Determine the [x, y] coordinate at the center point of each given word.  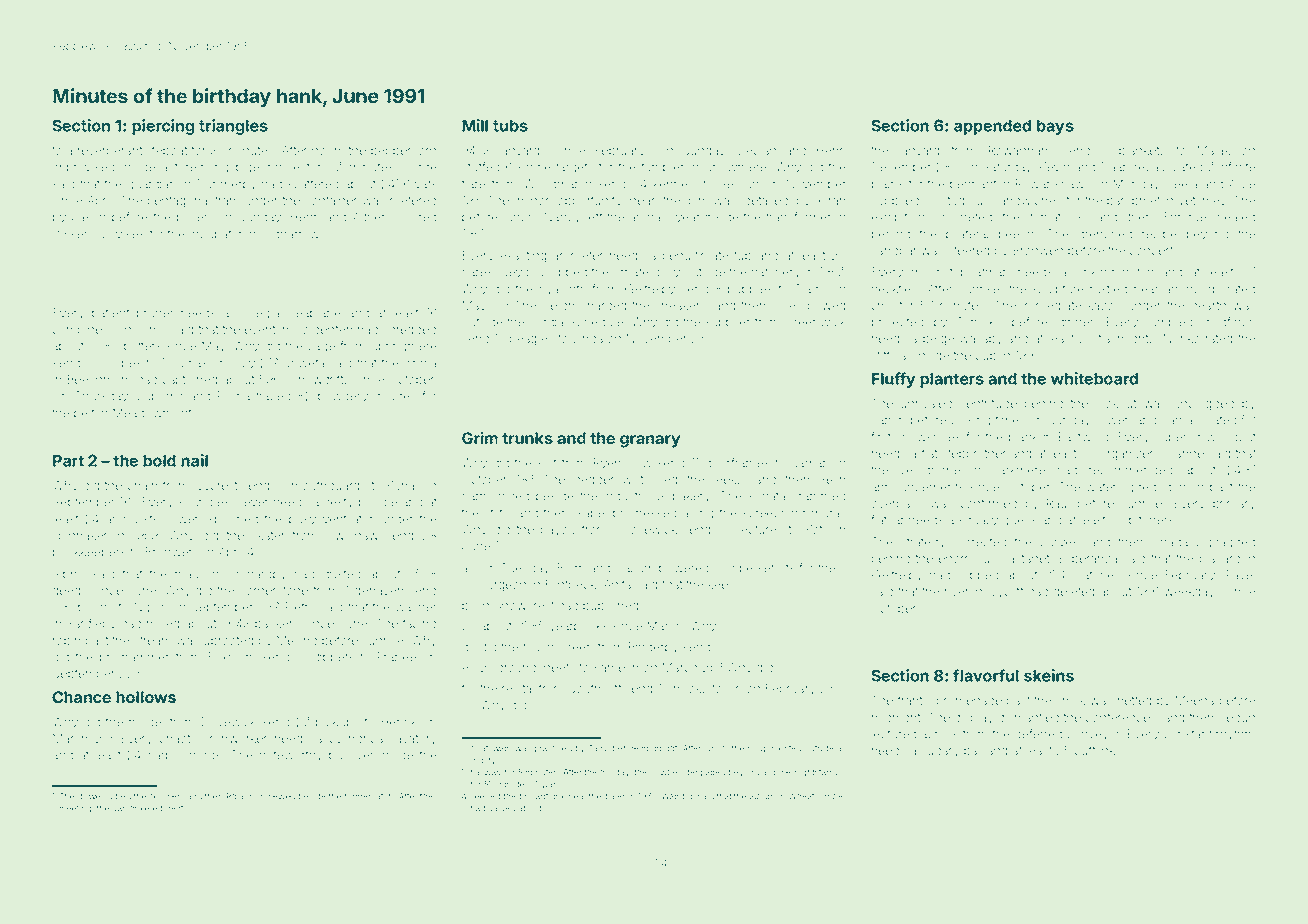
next [174, 809]
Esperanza [1088, 559]
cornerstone [274, 591]
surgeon [503, 587]
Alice [1241, 184]
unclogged [1204, 405]
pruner [155, 315]
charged [603, 307]
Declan [757, 150]
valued [502, 808]
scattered [313, 184]
